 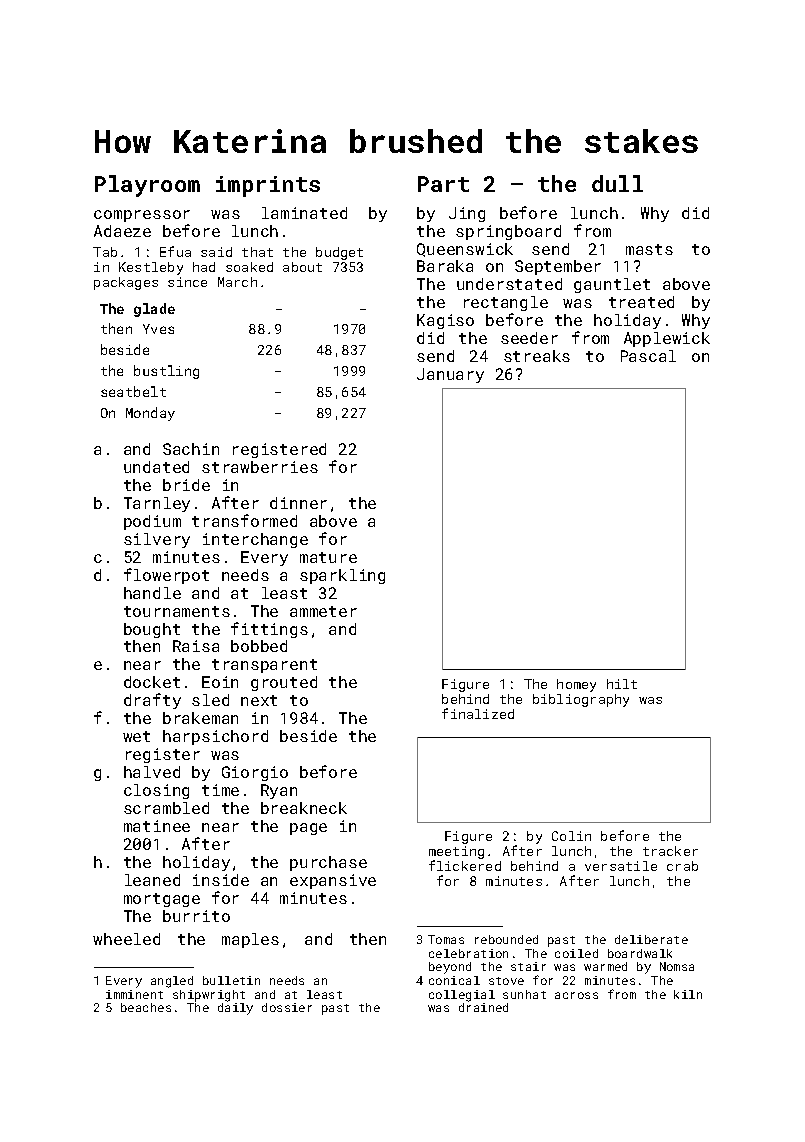 I want to click on about, so click(x=302, y=267).
